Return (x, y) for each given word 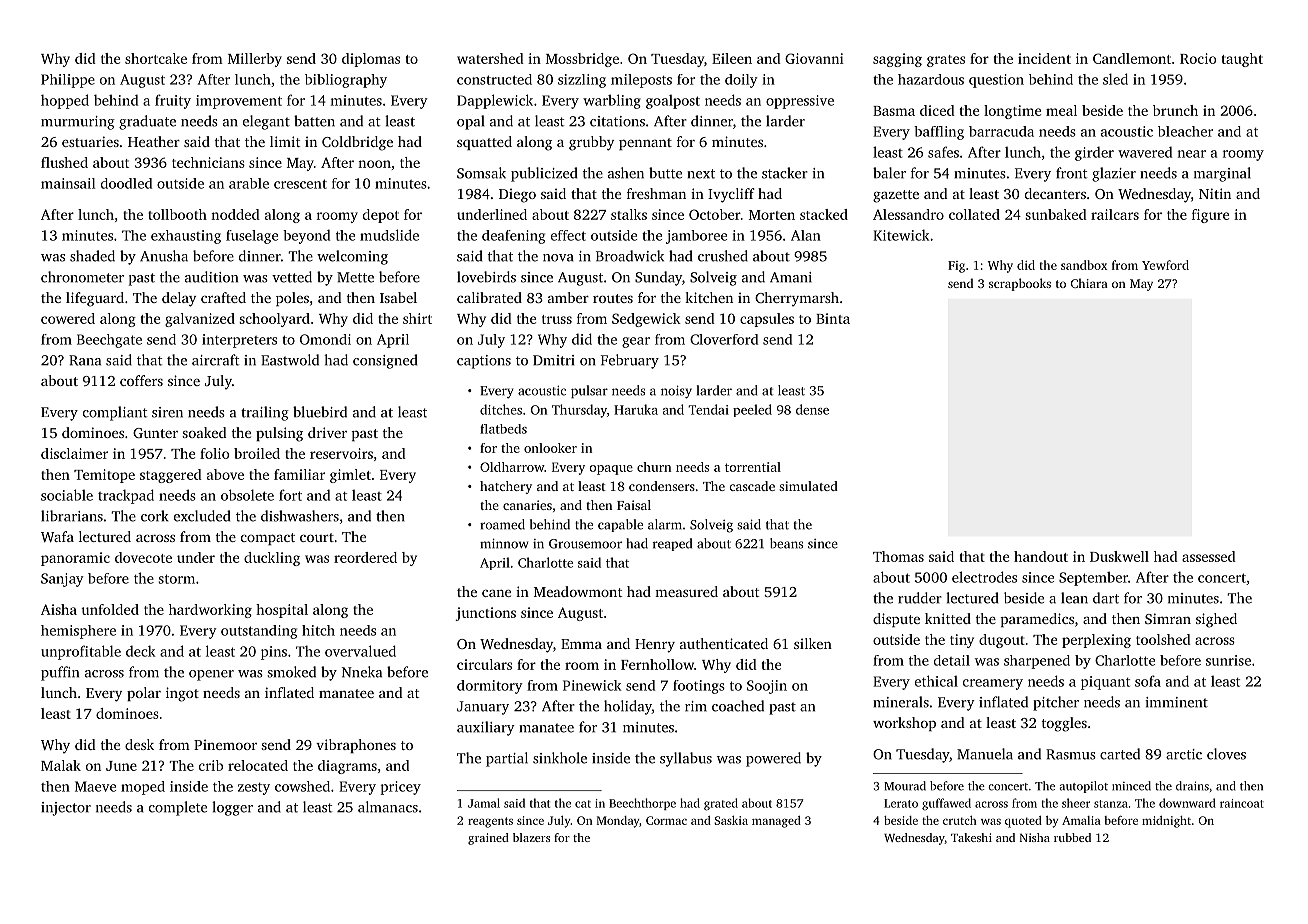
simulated (808, 486)
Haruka (636, 409)
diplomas (371, 60)
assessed (1209, 556)
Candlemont (1132, 58)
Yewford (1165, 265)
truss (557, 319)
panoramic (75, 559)
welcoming (352, 257)
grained (488, 839)
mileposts (641, 81)
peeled (752, 410)
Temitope (104, 476)
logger (232, 808)
